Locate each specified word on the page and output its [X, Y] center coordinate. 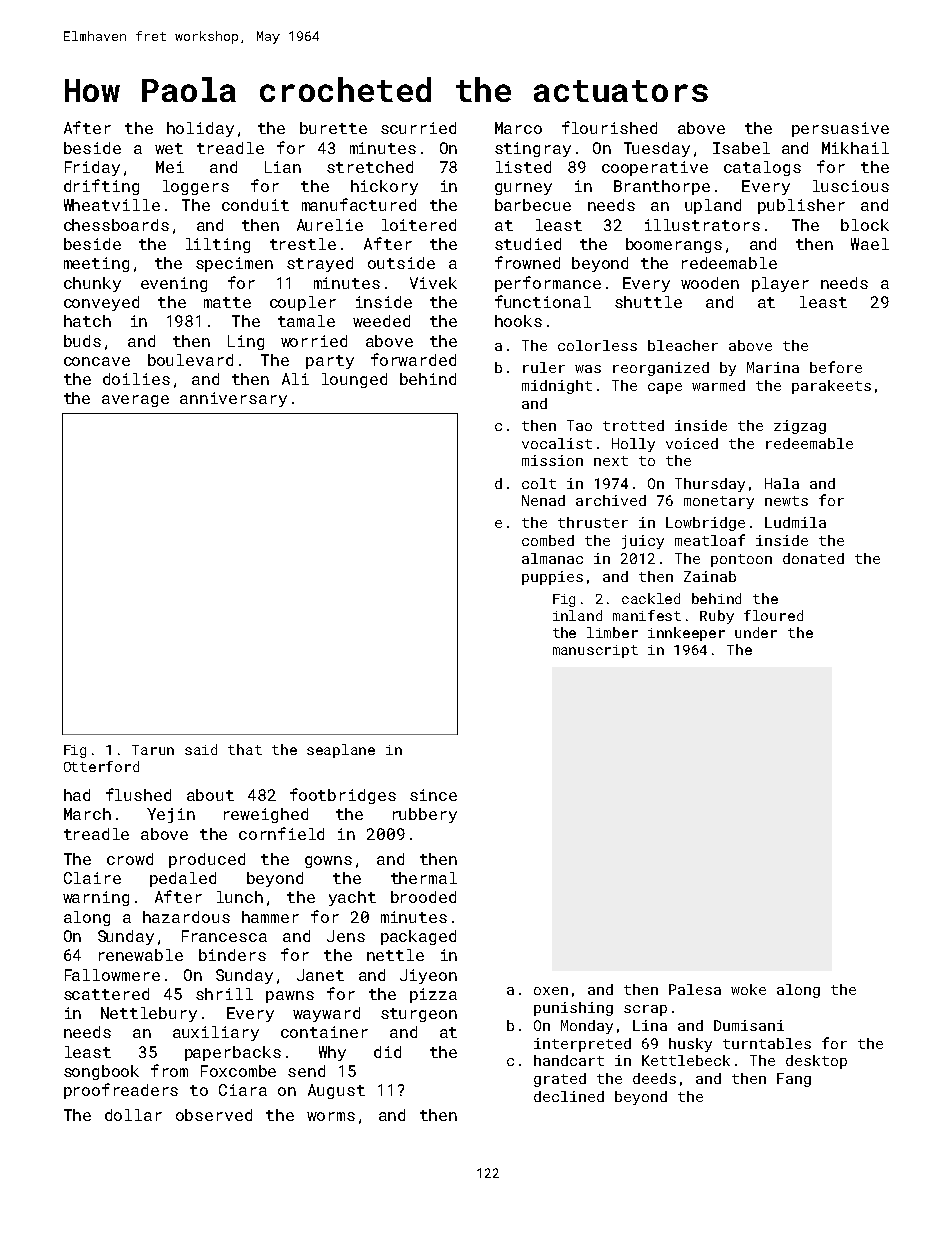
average [135, 401]
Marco [518, 128]
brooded [423, 897]
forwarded [413, 359]
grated [560, 1080]
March [87, 814]
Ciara [243, 1090]
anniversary [233, 399]
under [756, 632]
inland [577, 615]
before [836, 367]
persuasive [840, 129]
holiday [200, 129]
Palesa [695, 989]
